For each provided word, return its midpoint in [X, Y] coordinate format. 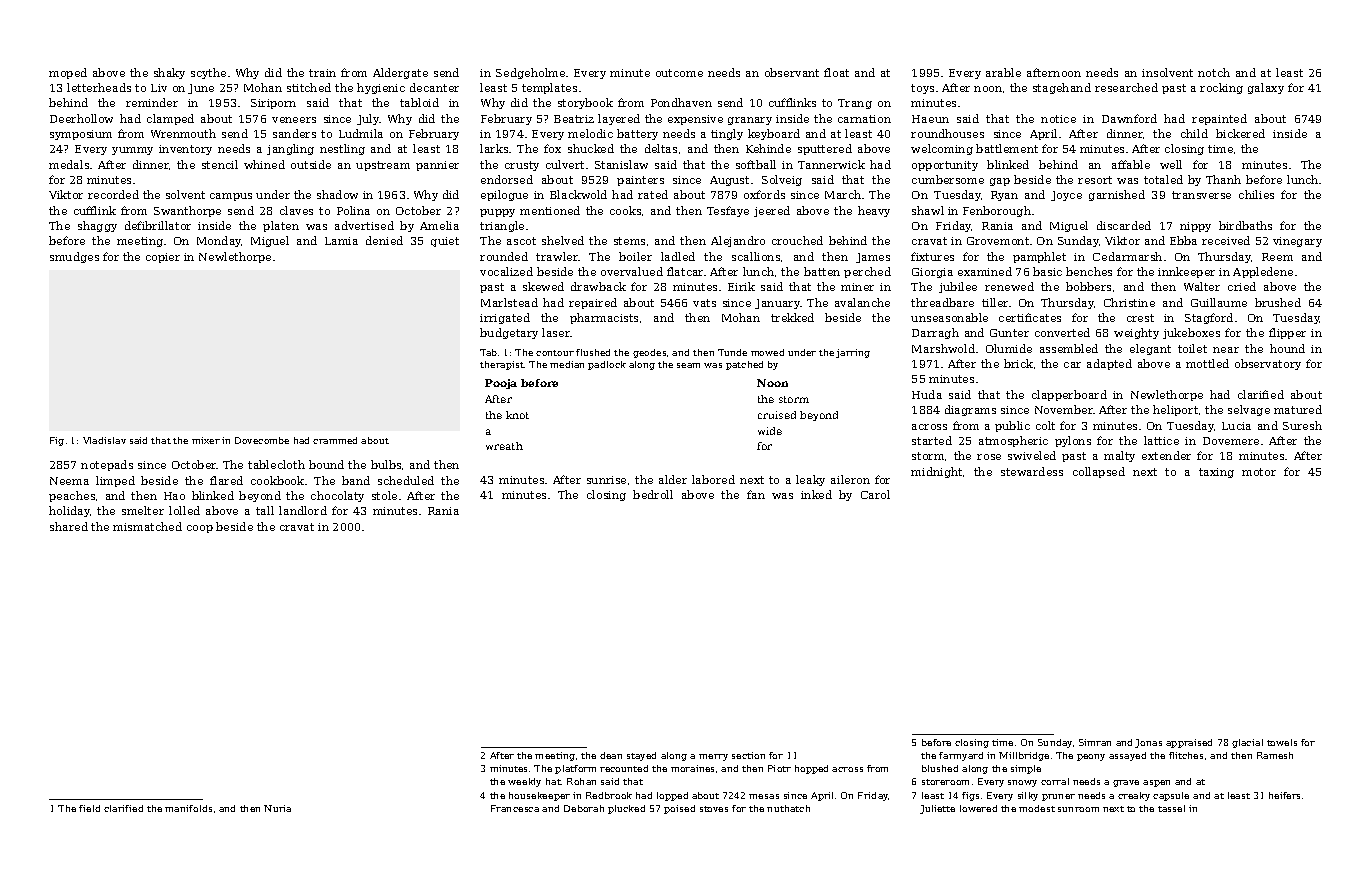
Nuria [277, 808]
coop [200, 529]
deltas [661, 148]
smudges [74, 257]
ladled [678, 256]
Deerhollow [81, 118]
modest [1037, 808]
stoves [714, 809]
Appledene [1263, 272]
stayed [641, 756]
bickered [1240, 133]
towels [1282, 742]
